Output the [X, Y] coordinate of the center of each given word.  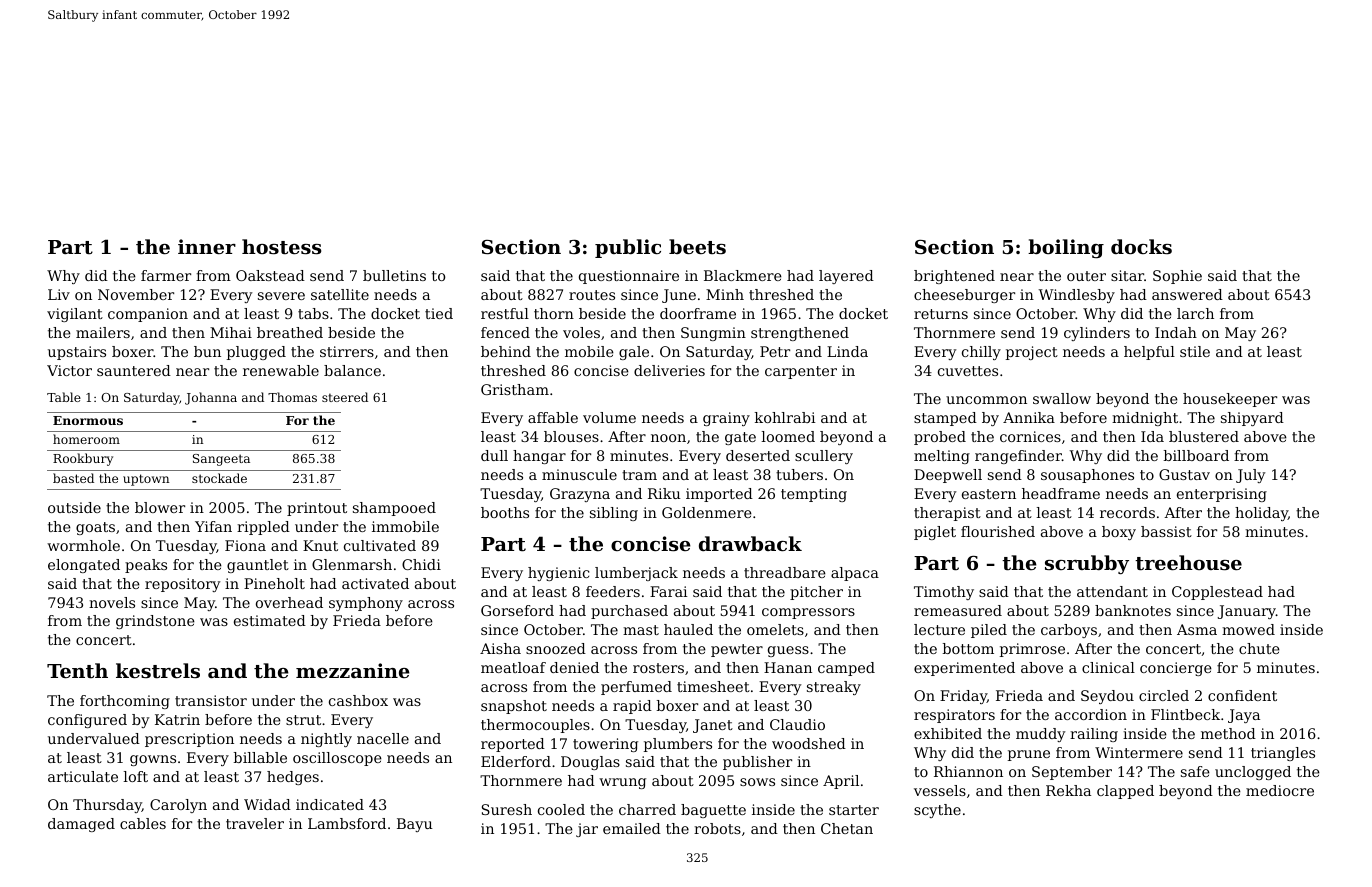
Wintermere [1139, 752]
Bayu [415, 825]
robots [717, 828]
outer [1086, 276]
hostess [281, 247]
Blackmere [743, 275]
